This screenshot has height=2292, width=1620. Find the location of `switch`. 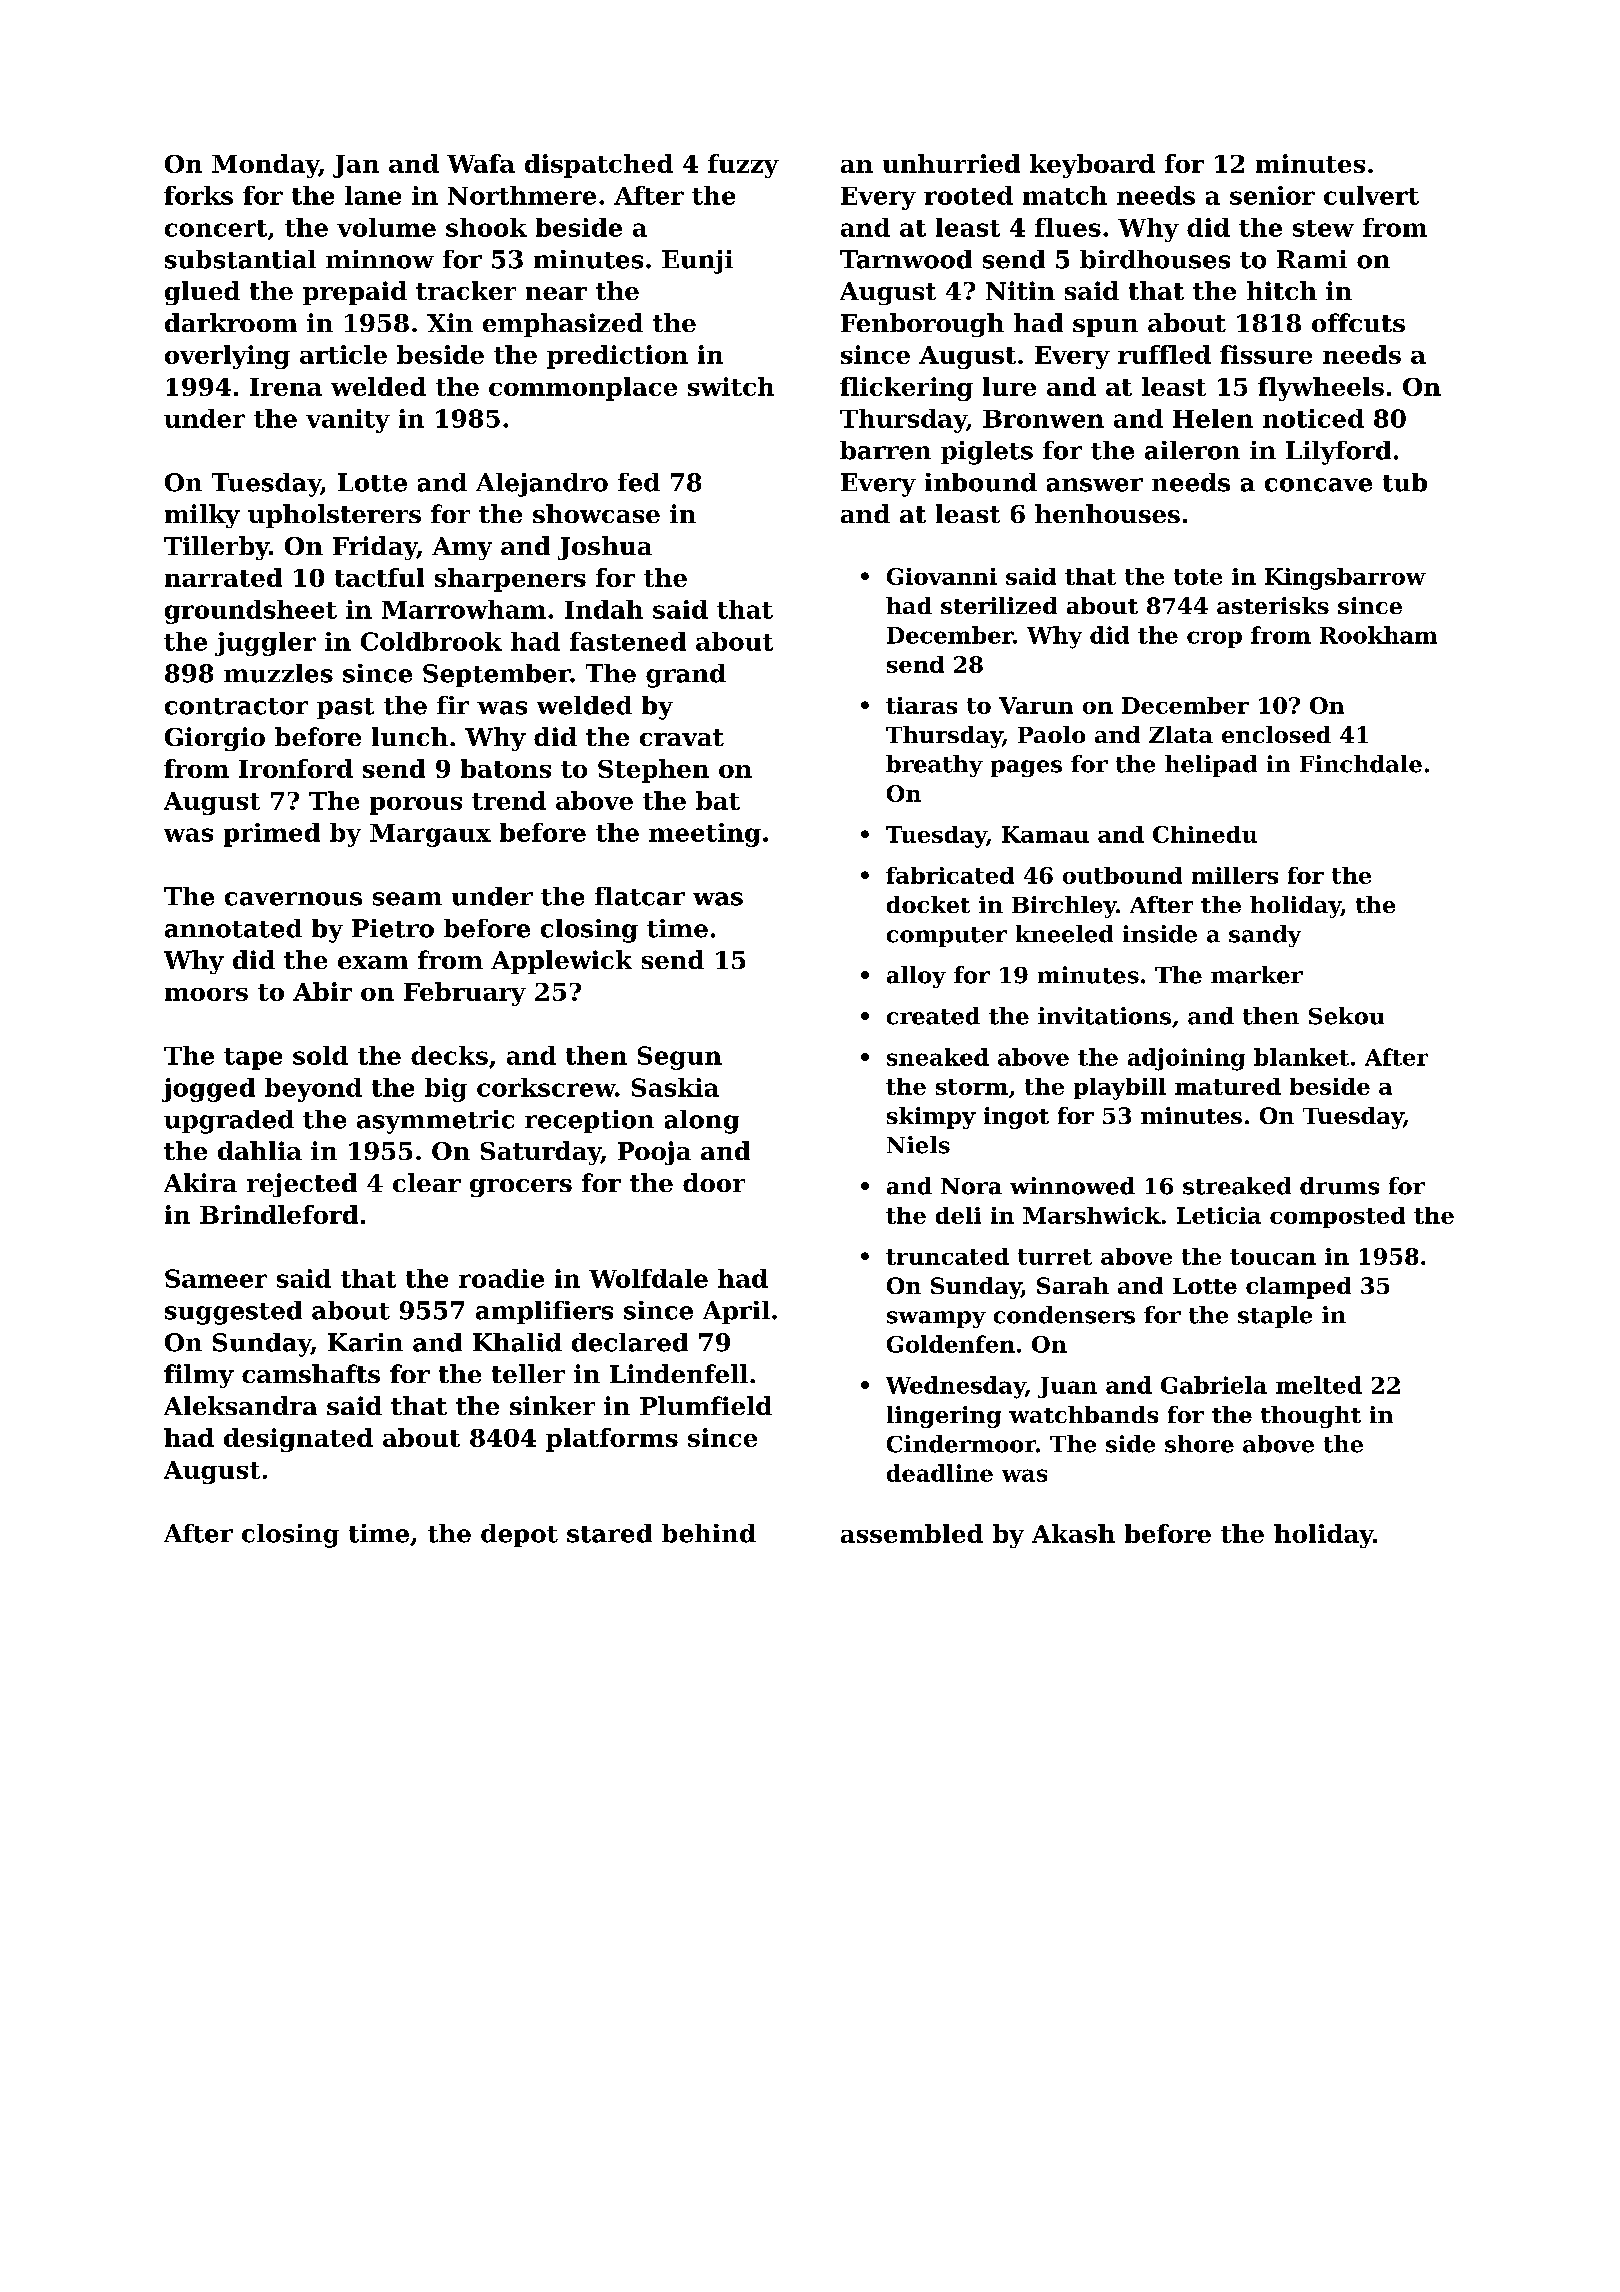

switch is located at coordinates (731, 386).
